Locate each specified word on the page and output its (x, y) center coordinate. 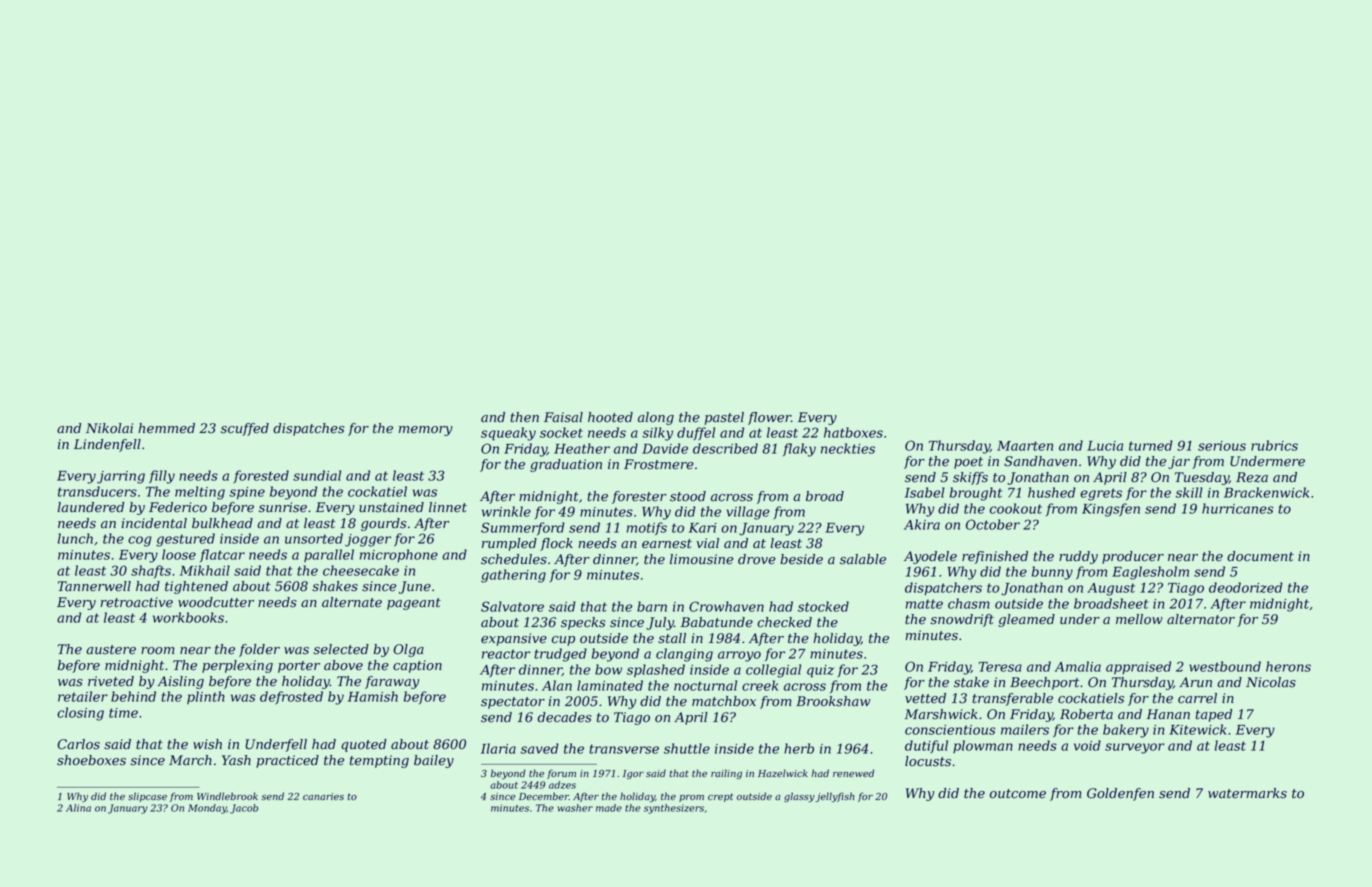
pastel (724, 418)
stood (688, 496)
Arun (1195, 682)
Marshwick (941, 714)
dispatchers (943, 588)
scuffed (245, 429)
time (123, 713)
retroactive (136, 602)
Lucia (1105, 446)
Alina (78, 808)
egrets (1101, 494)
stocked (823, 606)
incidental (154, 523)
